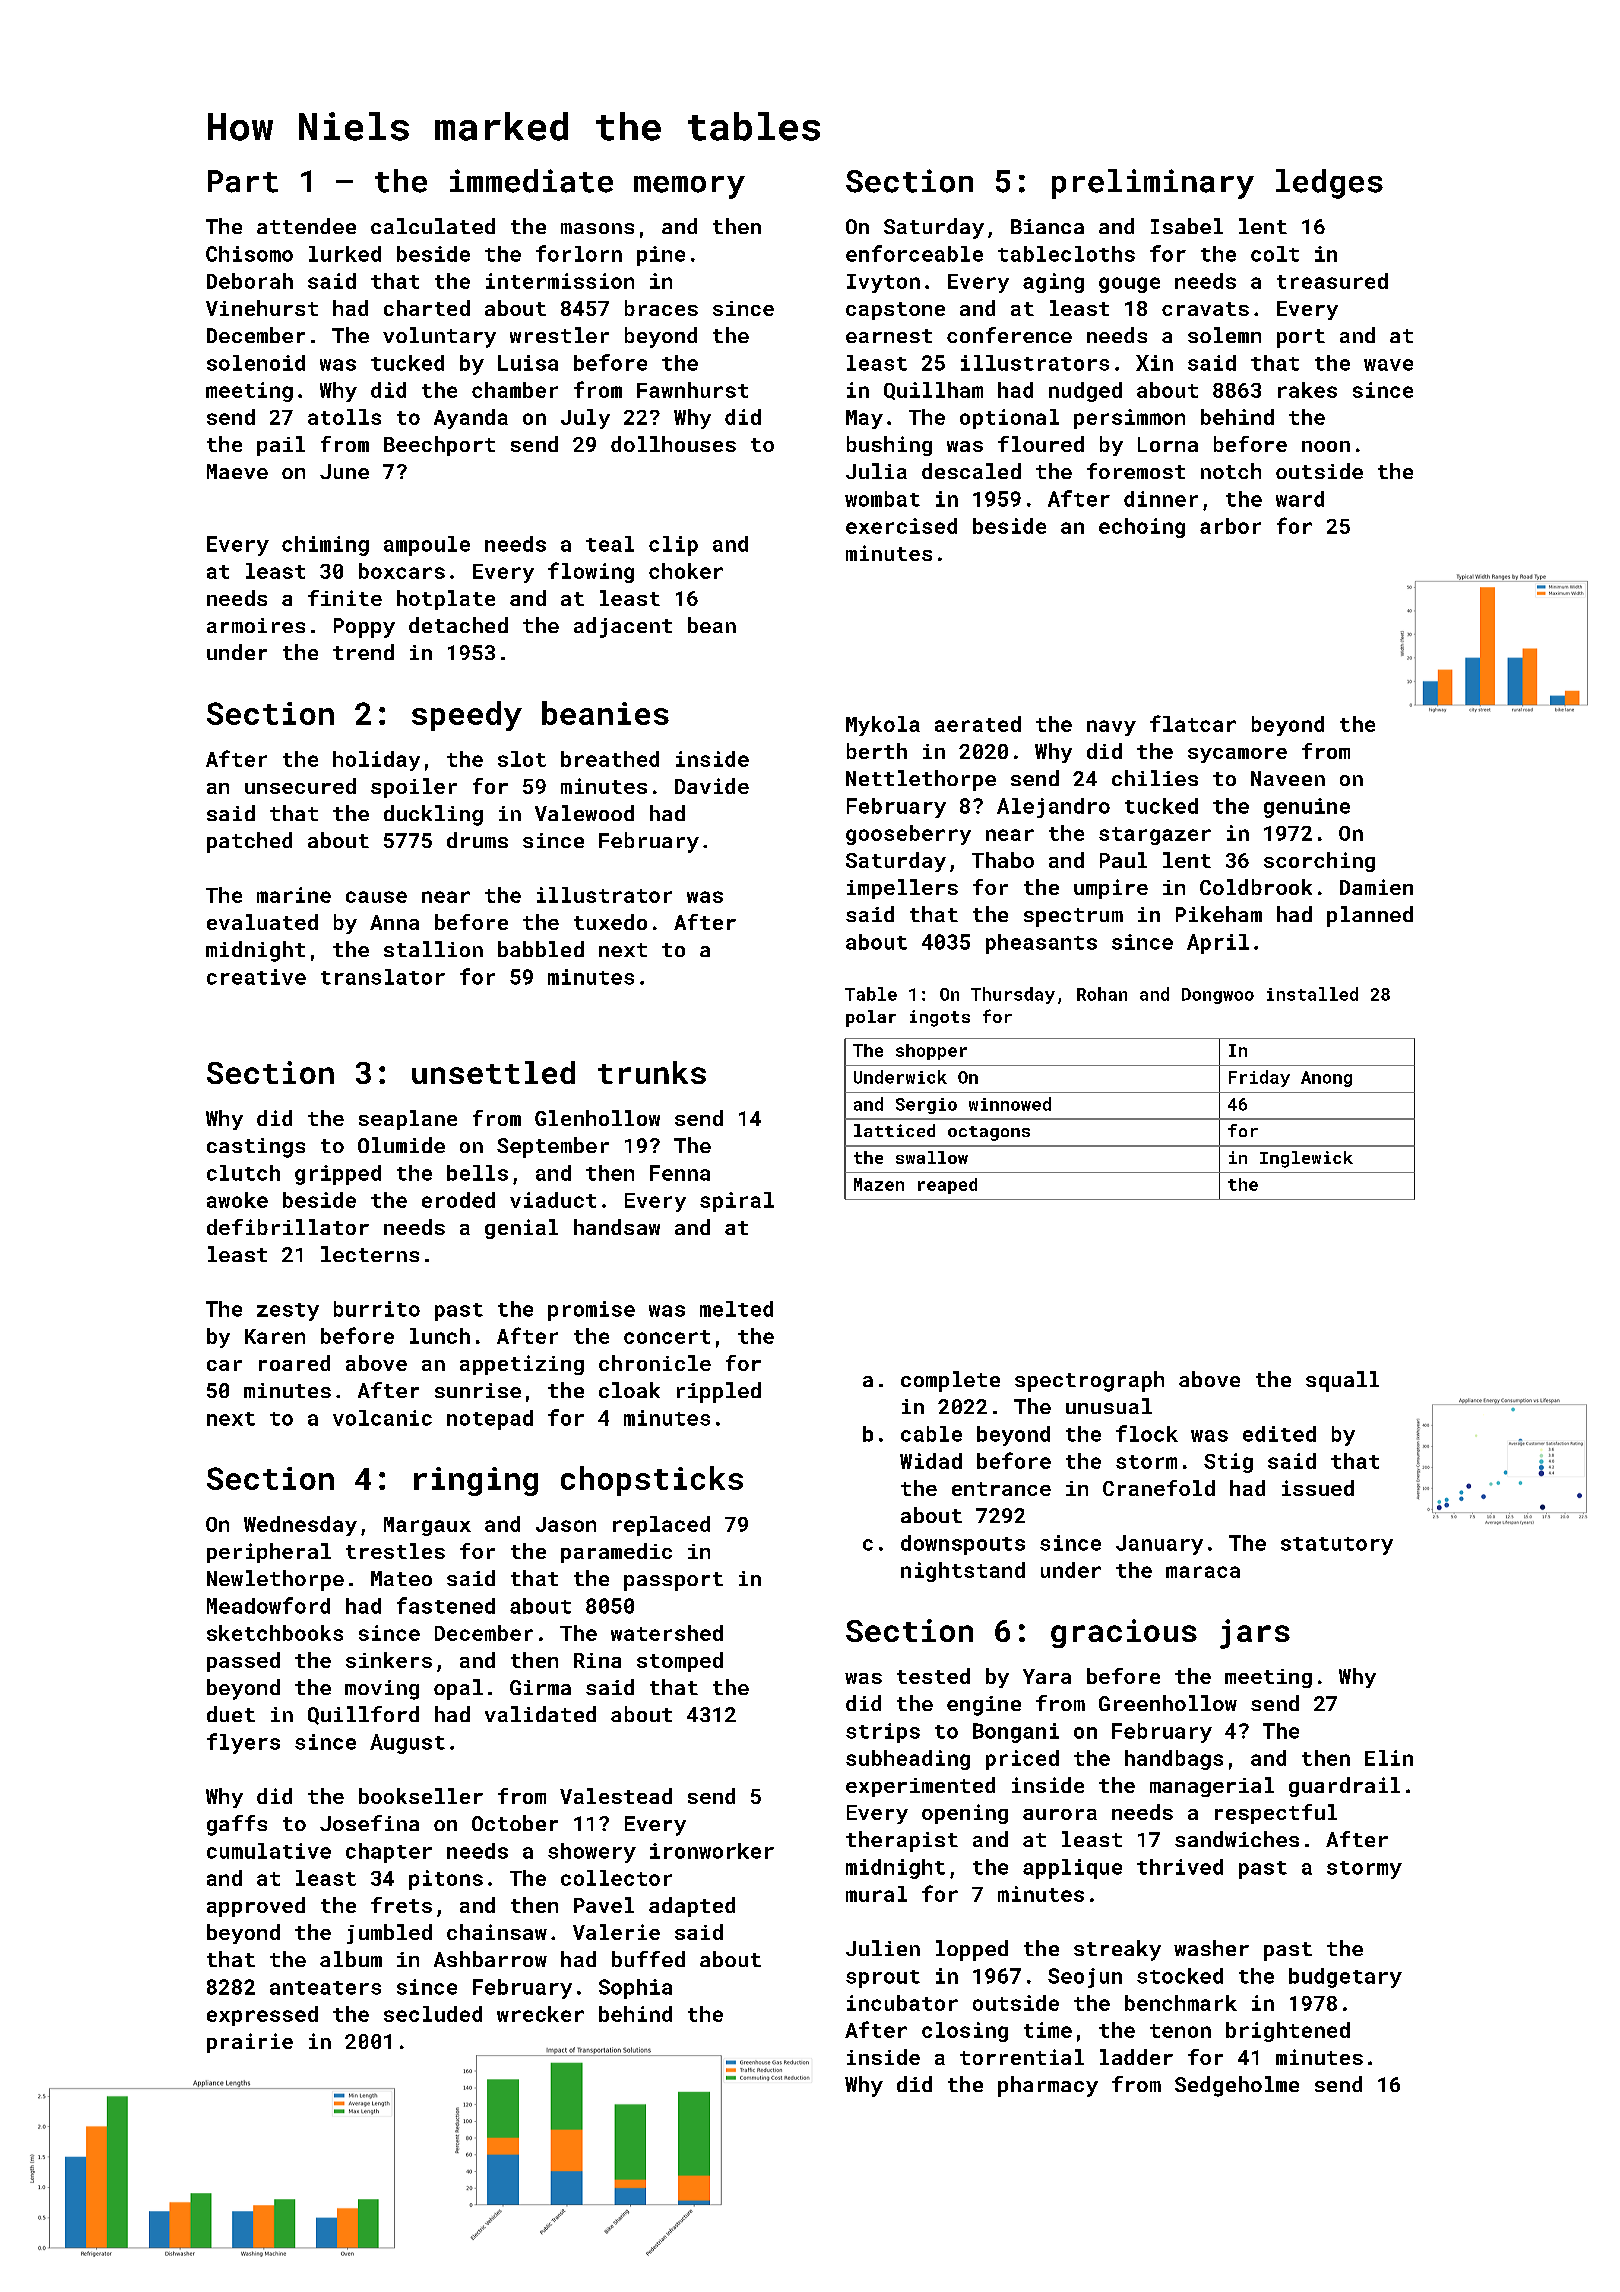 This page has width=1620, height=2292. Describe the element at coordinates (237, 1200) in the page. I see `awoke` at that location.
